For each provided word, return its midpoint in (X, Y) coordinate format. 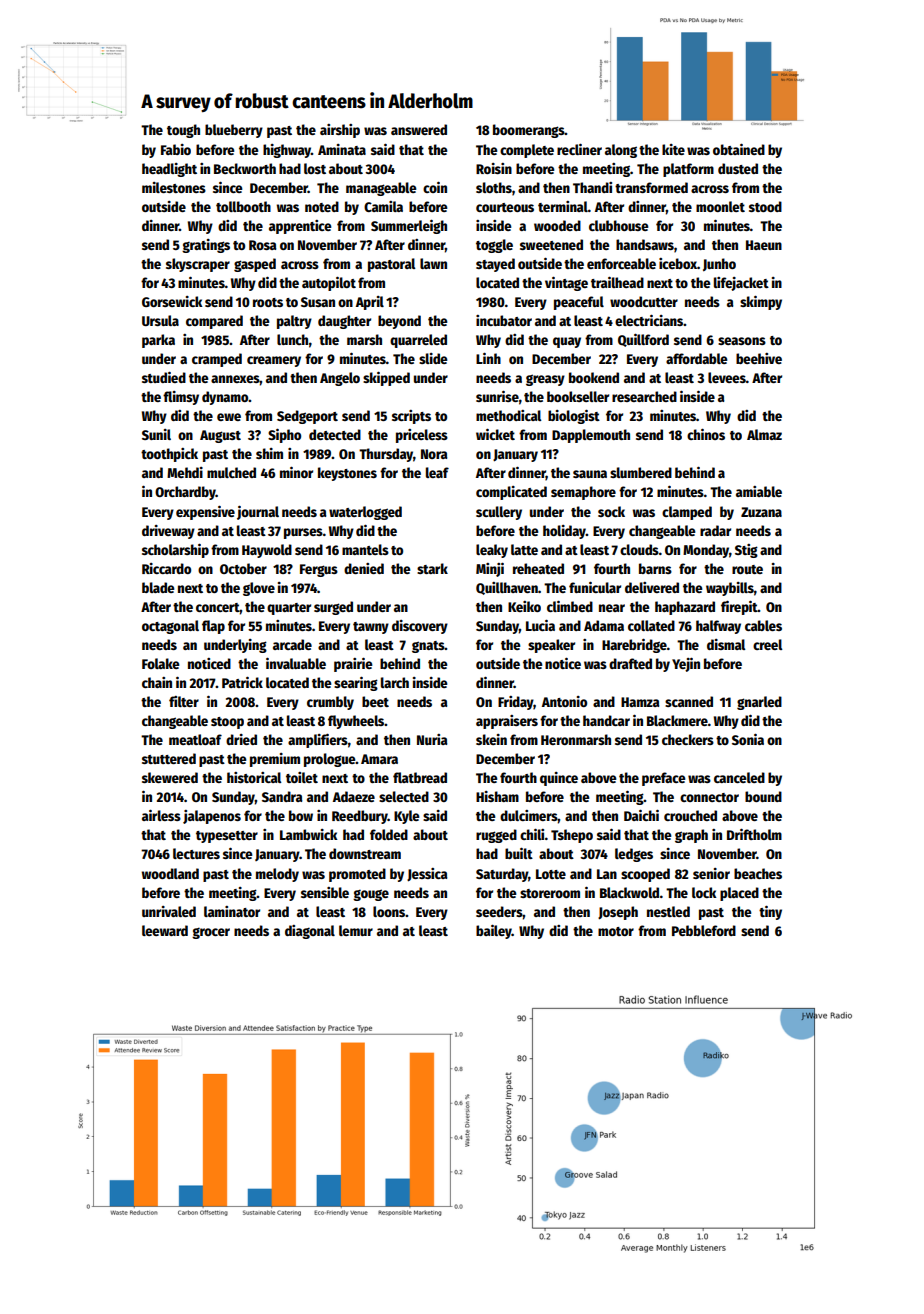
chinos (706, 434)
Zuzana (761, 512)
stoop (227, 723)
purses (303, 533)
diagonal (310, 932)
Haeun (764, 245)
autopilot (329, 283)
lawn (433, 263)
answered (419, 129)
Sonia (748, 739)
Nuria (432, 739)
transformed (651, 187)
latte (524, 549)
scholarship (175, 550)
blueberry (234, 131)
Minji (490, 569)
